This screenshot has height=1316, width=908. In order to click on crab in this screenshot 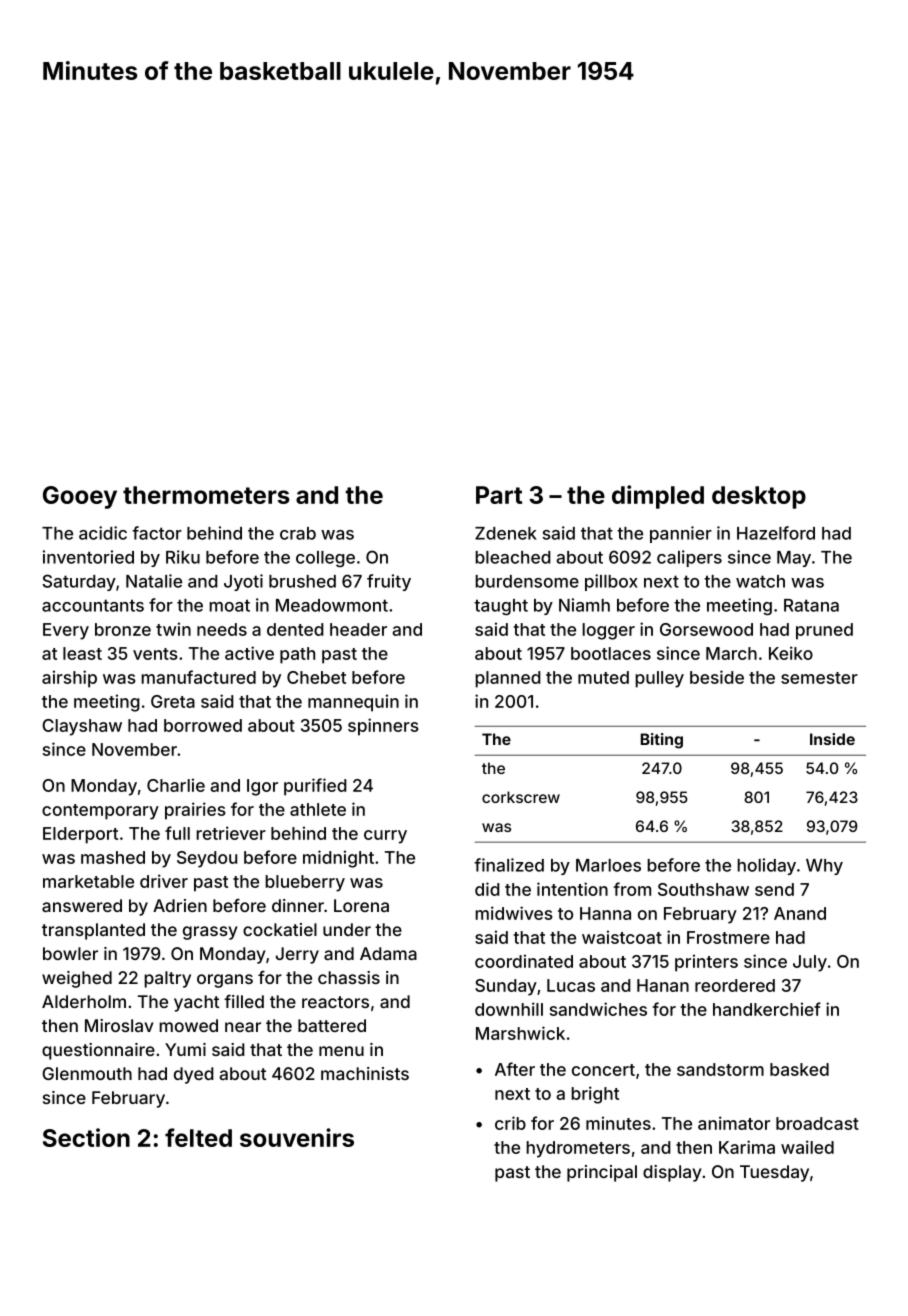, I will do `click(298, 533)`.
